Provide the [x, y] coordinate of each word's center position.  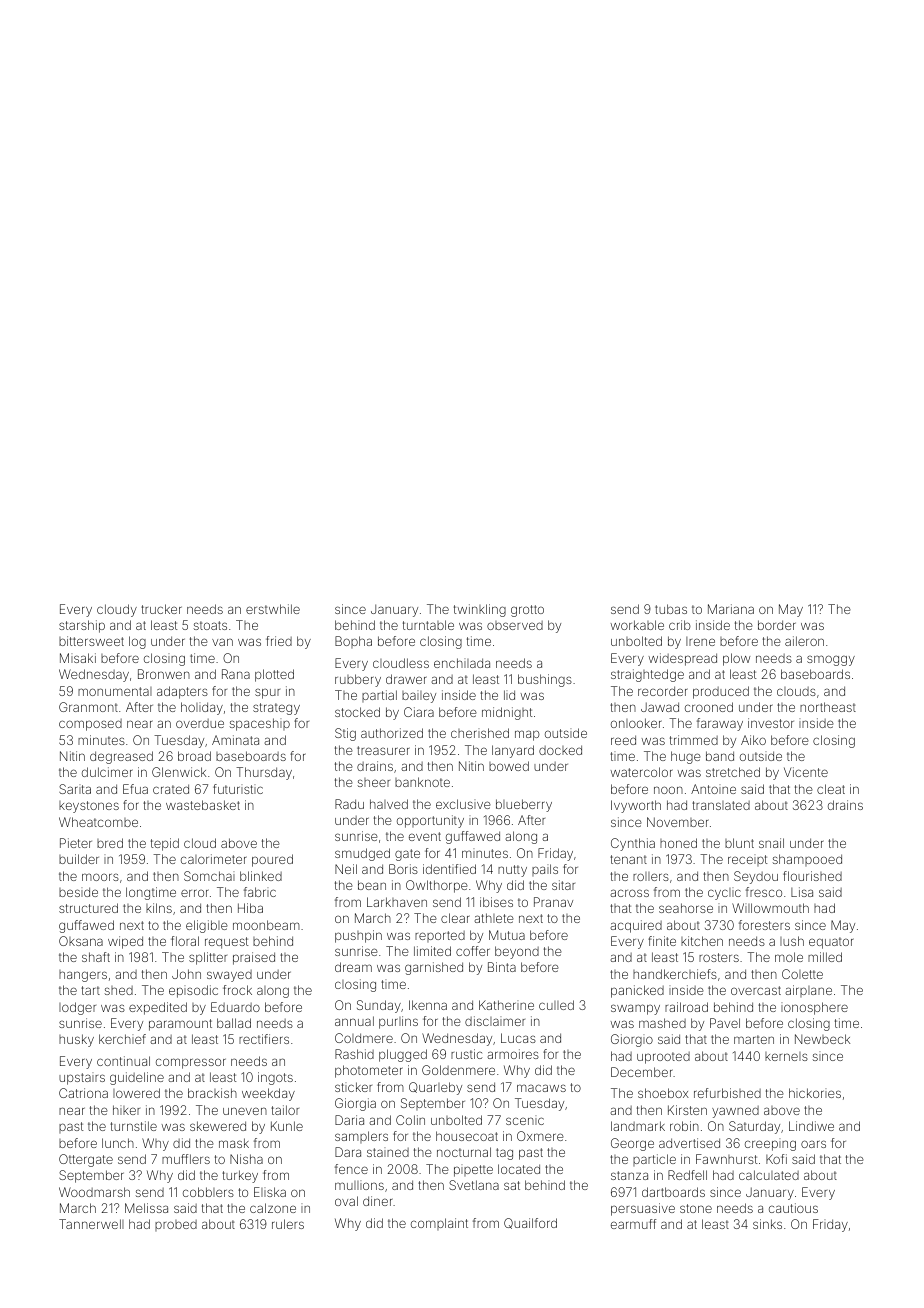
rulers [288, 1224]
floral [185, 941]
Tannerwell [91, 1224]
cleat [831, 789]
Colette [802, 974]
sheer [374, 782]
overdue [200, 723]
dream [353, 967]
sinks [767, 1224]
